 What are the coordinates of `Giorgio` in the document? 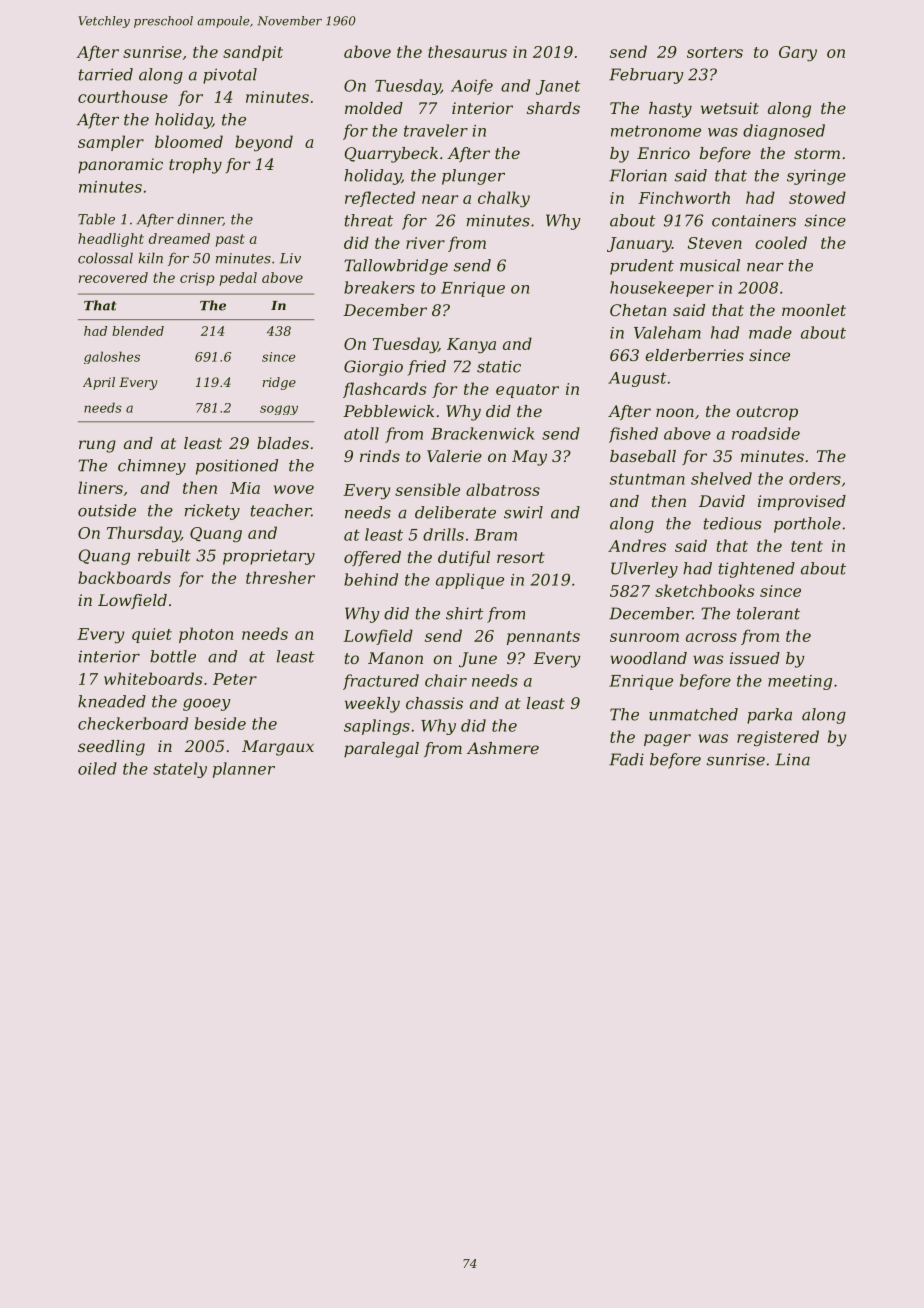 It's located at (373, 368).
